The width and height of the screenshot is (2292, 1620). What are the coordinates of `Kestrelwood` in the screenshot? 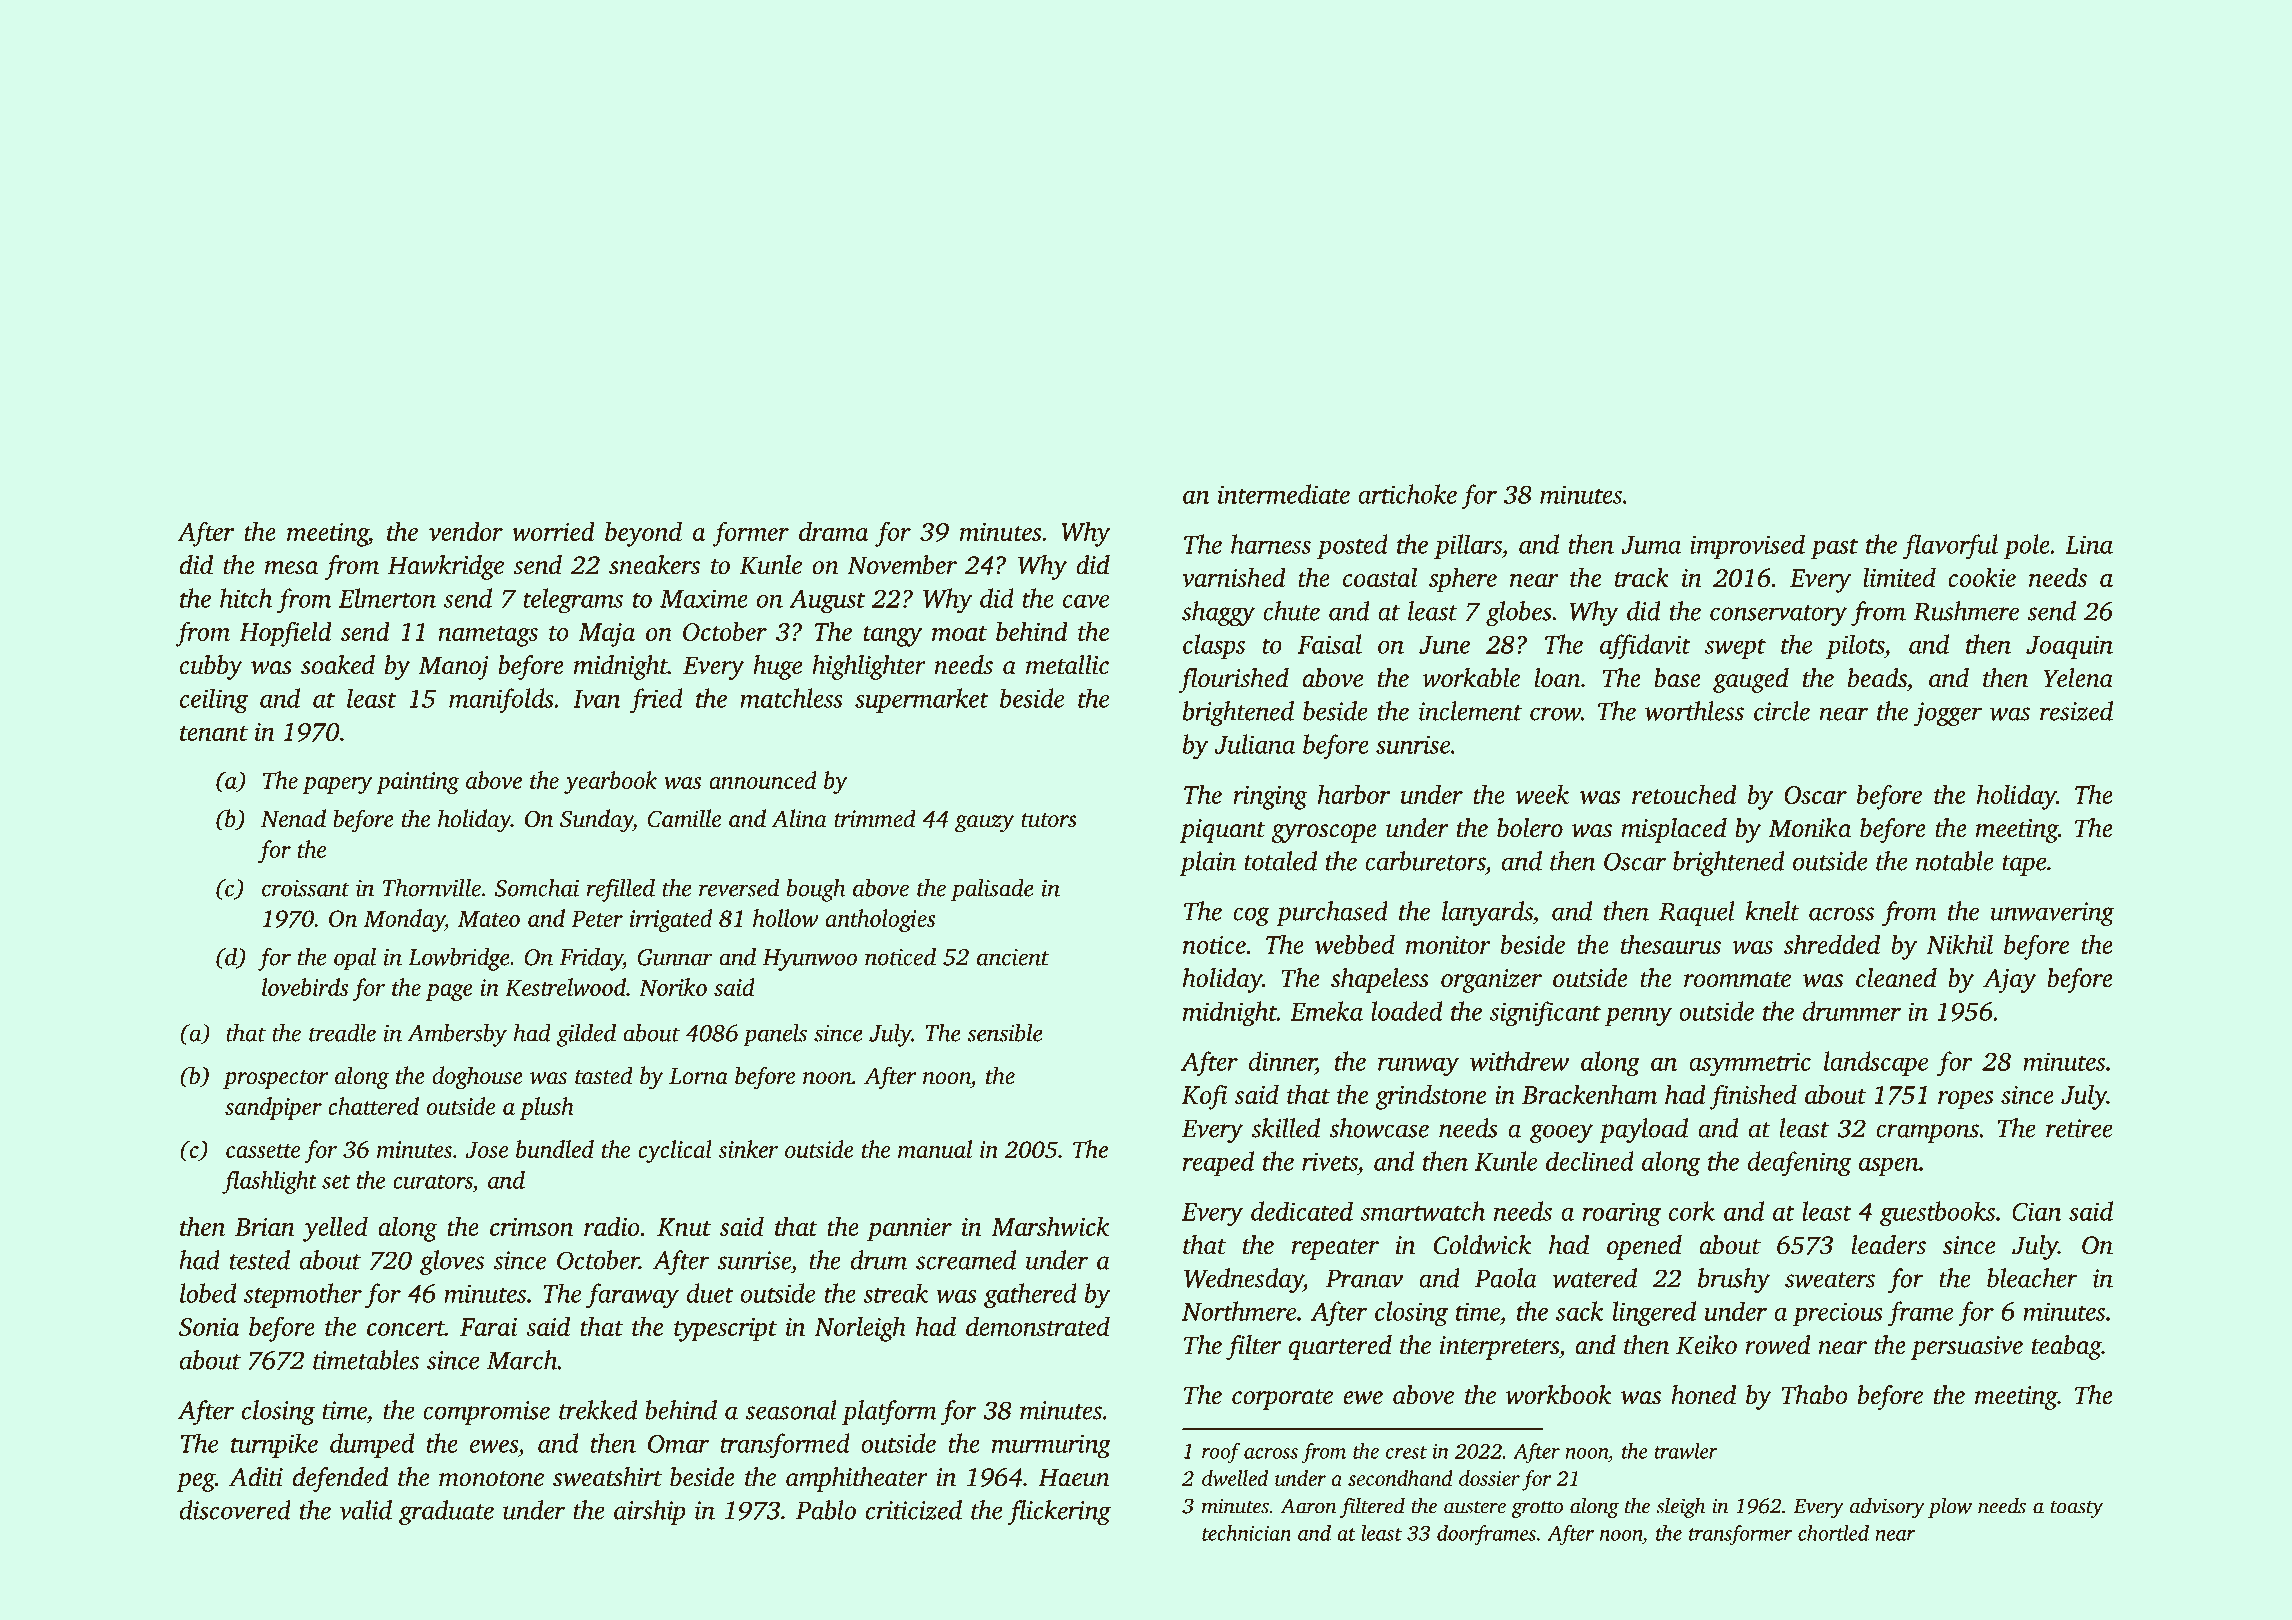 It's located at (565, 987).
